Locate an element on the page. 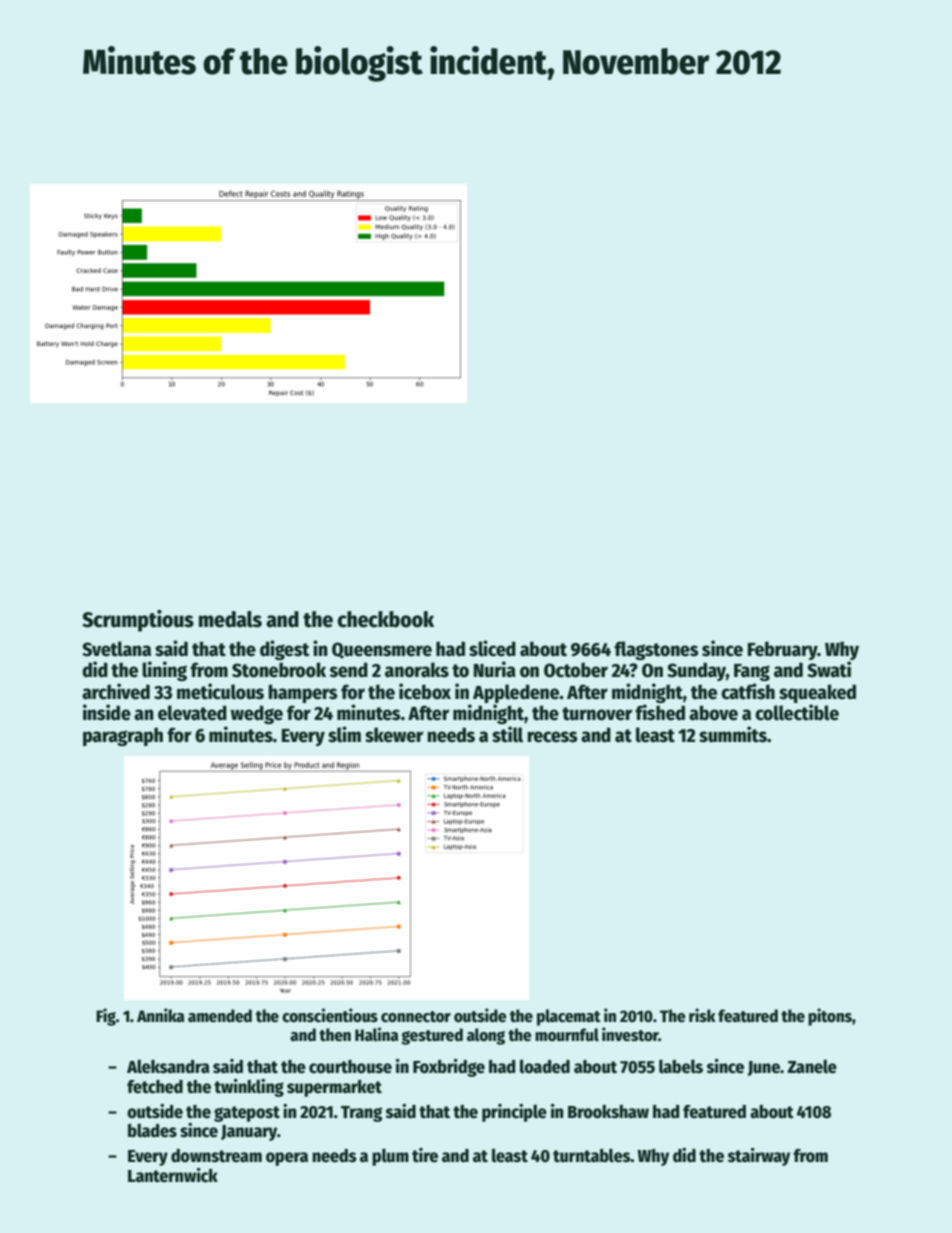  recess is located at coordinates (552, 737).
